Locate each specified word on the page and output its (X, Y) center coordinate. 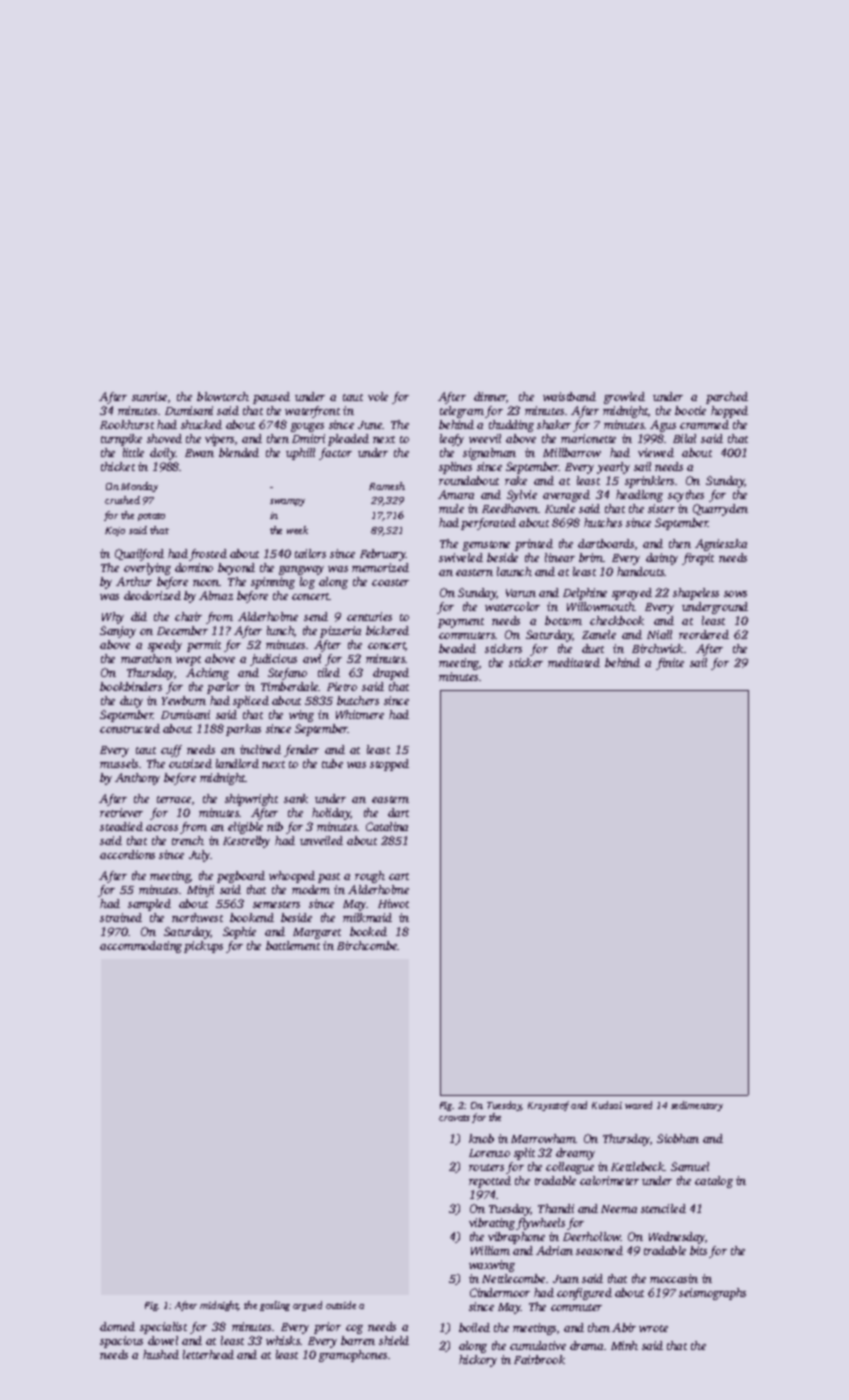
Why (113, 618)
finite (670, 664)
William (490, 1250)
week (297, 530)
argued (307, 1306)
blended (239, 452)
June (370, 425)
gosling (275, 1306)
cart (399, 876)
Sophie (239, 933)
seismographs (712, 1294)
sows (735, 594)
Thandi (556, 1208)
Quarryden (720, 510)
